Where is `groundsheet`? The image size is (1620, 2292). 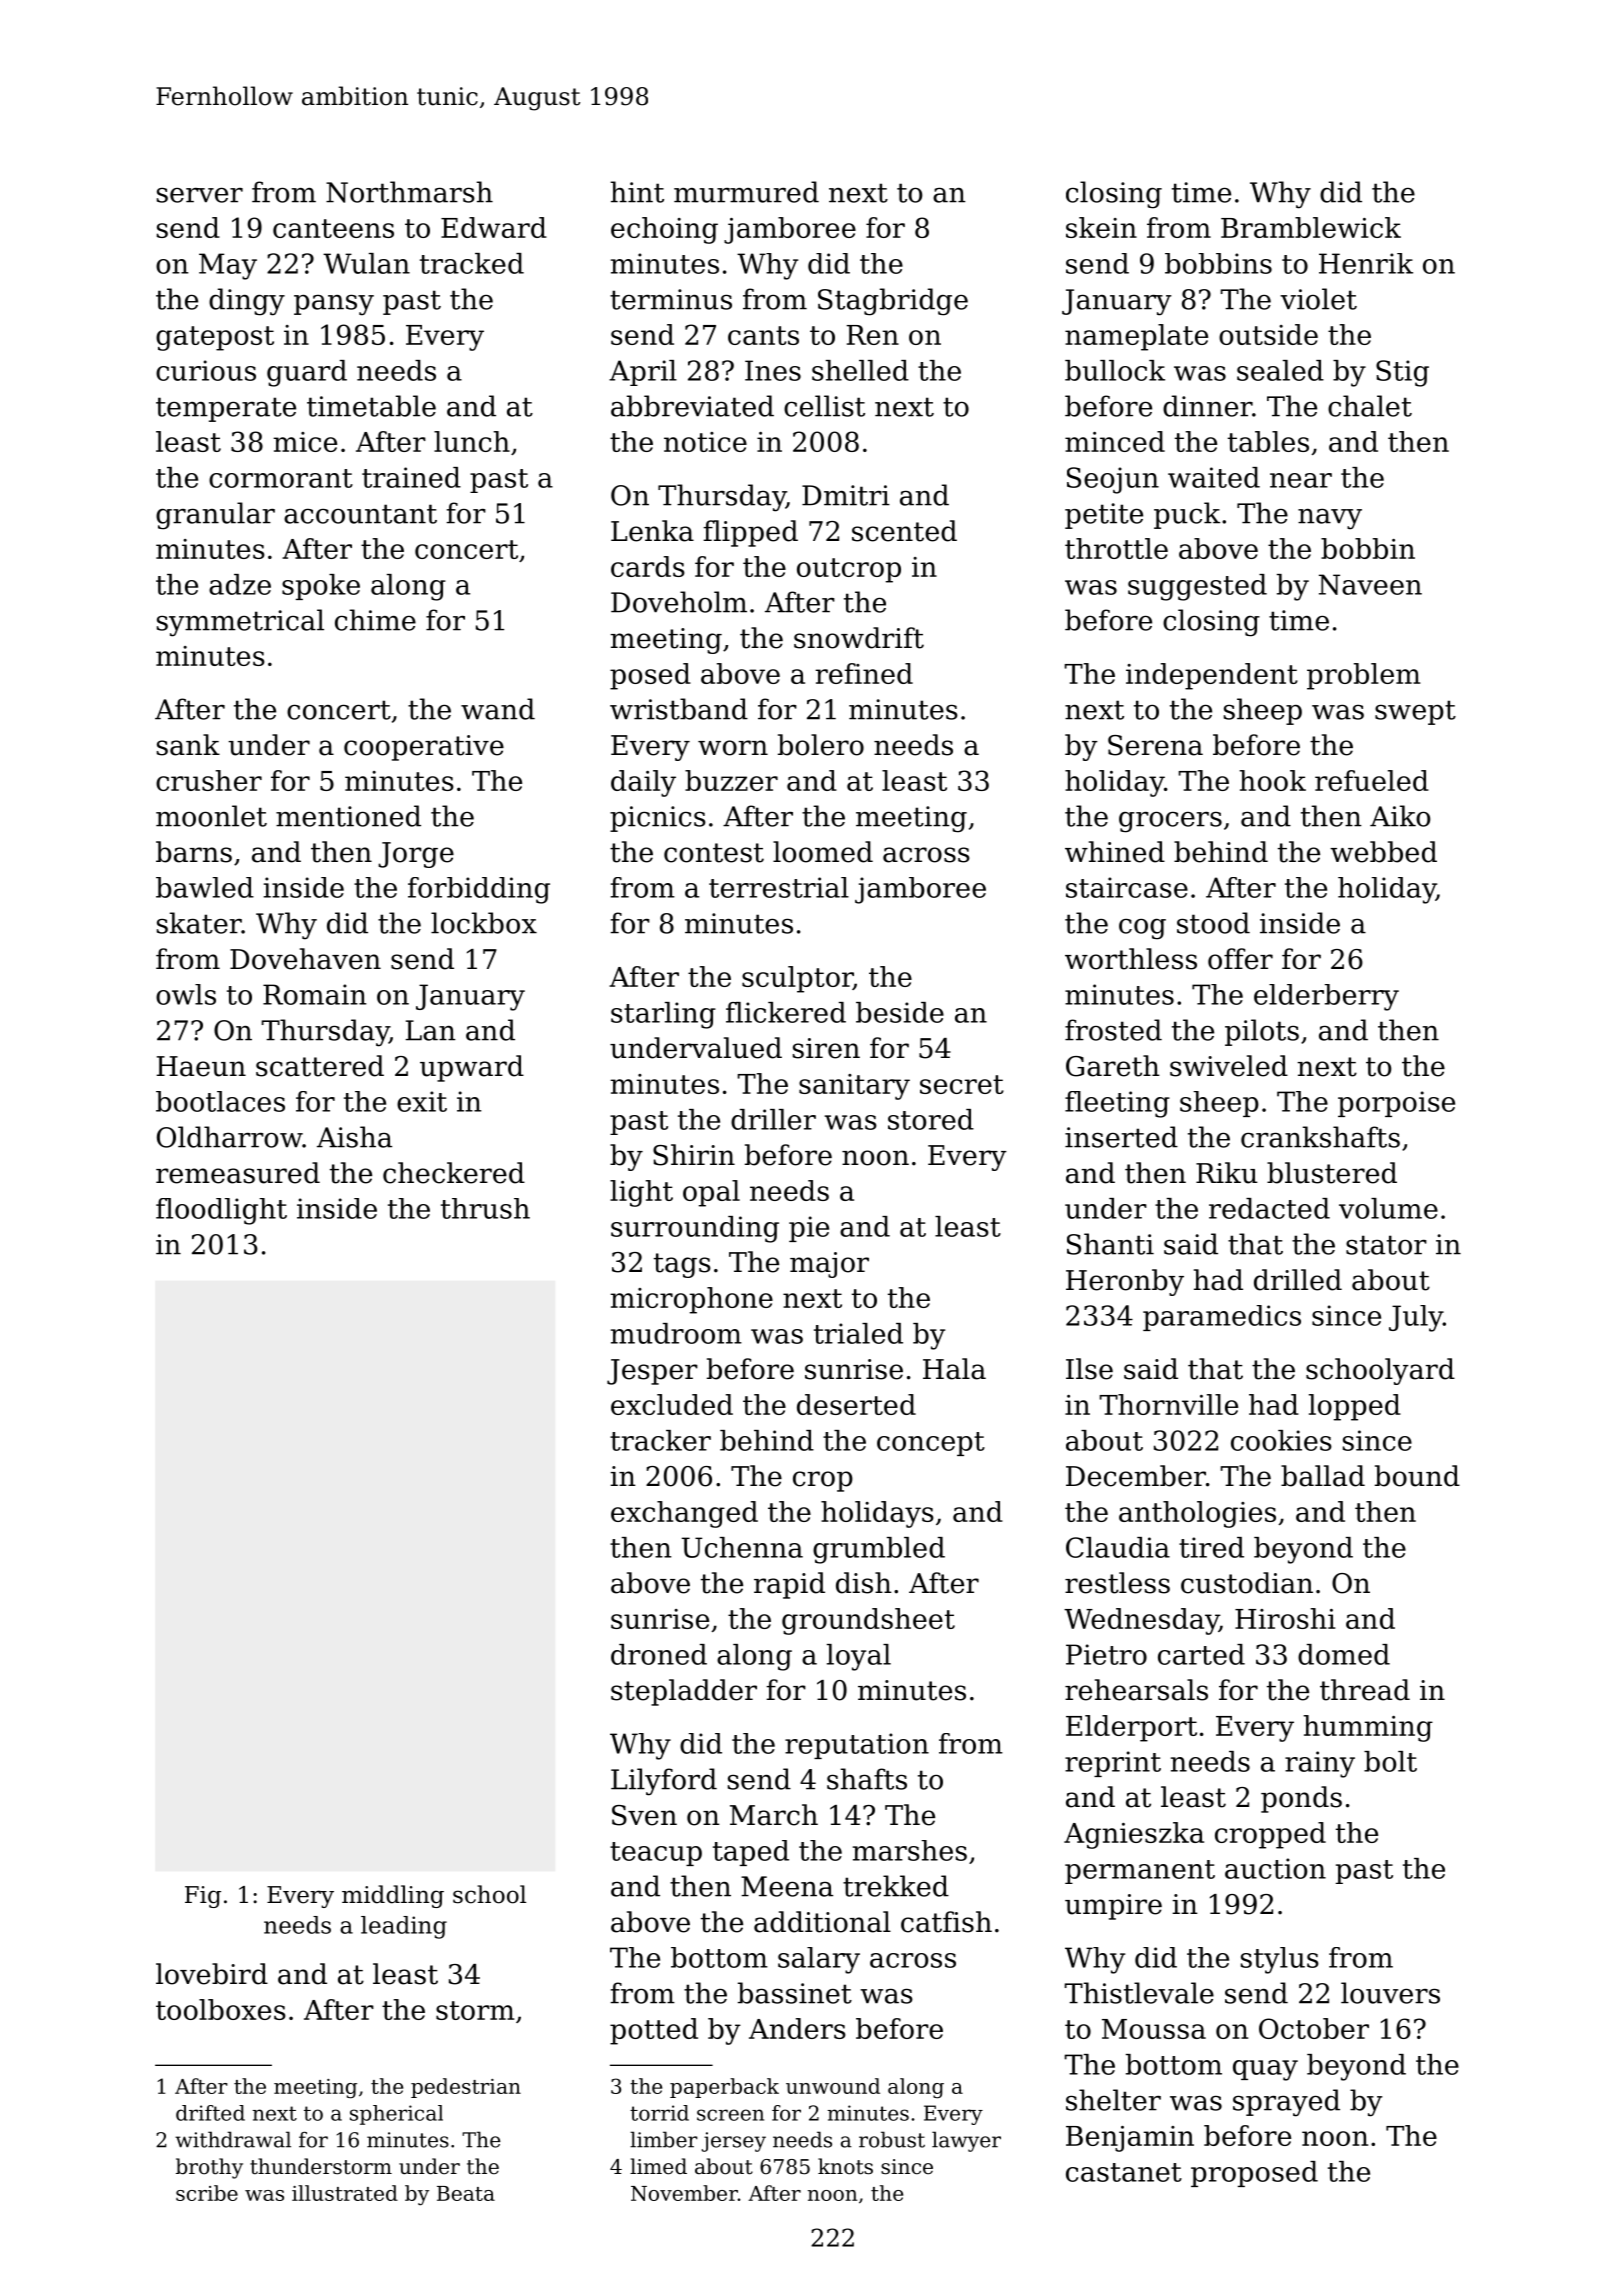
groundsheet is located at coordinates (868, 1621).
